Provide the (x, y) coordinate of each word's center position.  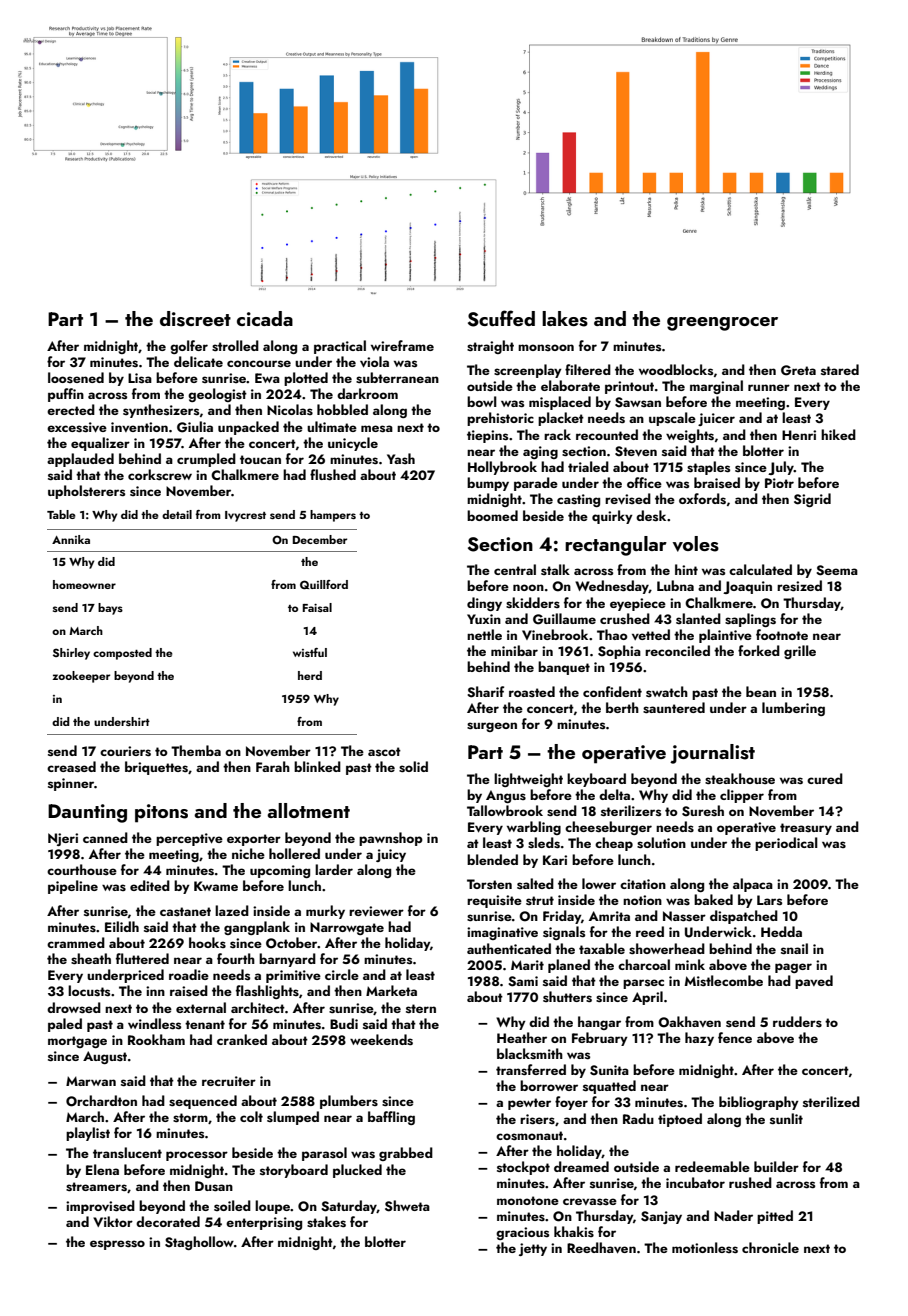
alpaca (753, 885)
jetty (533, 1249)
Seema (837, 570)
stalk (555, 569)
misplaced (560, 403)
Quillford (324, 584)
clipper (742, 796)
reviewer (376, 911)
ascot (384, 751)
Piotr (779, 483)
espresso (117, 1245)
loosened (76, 377)
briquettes (156, 768)
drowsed (74, 1008)
